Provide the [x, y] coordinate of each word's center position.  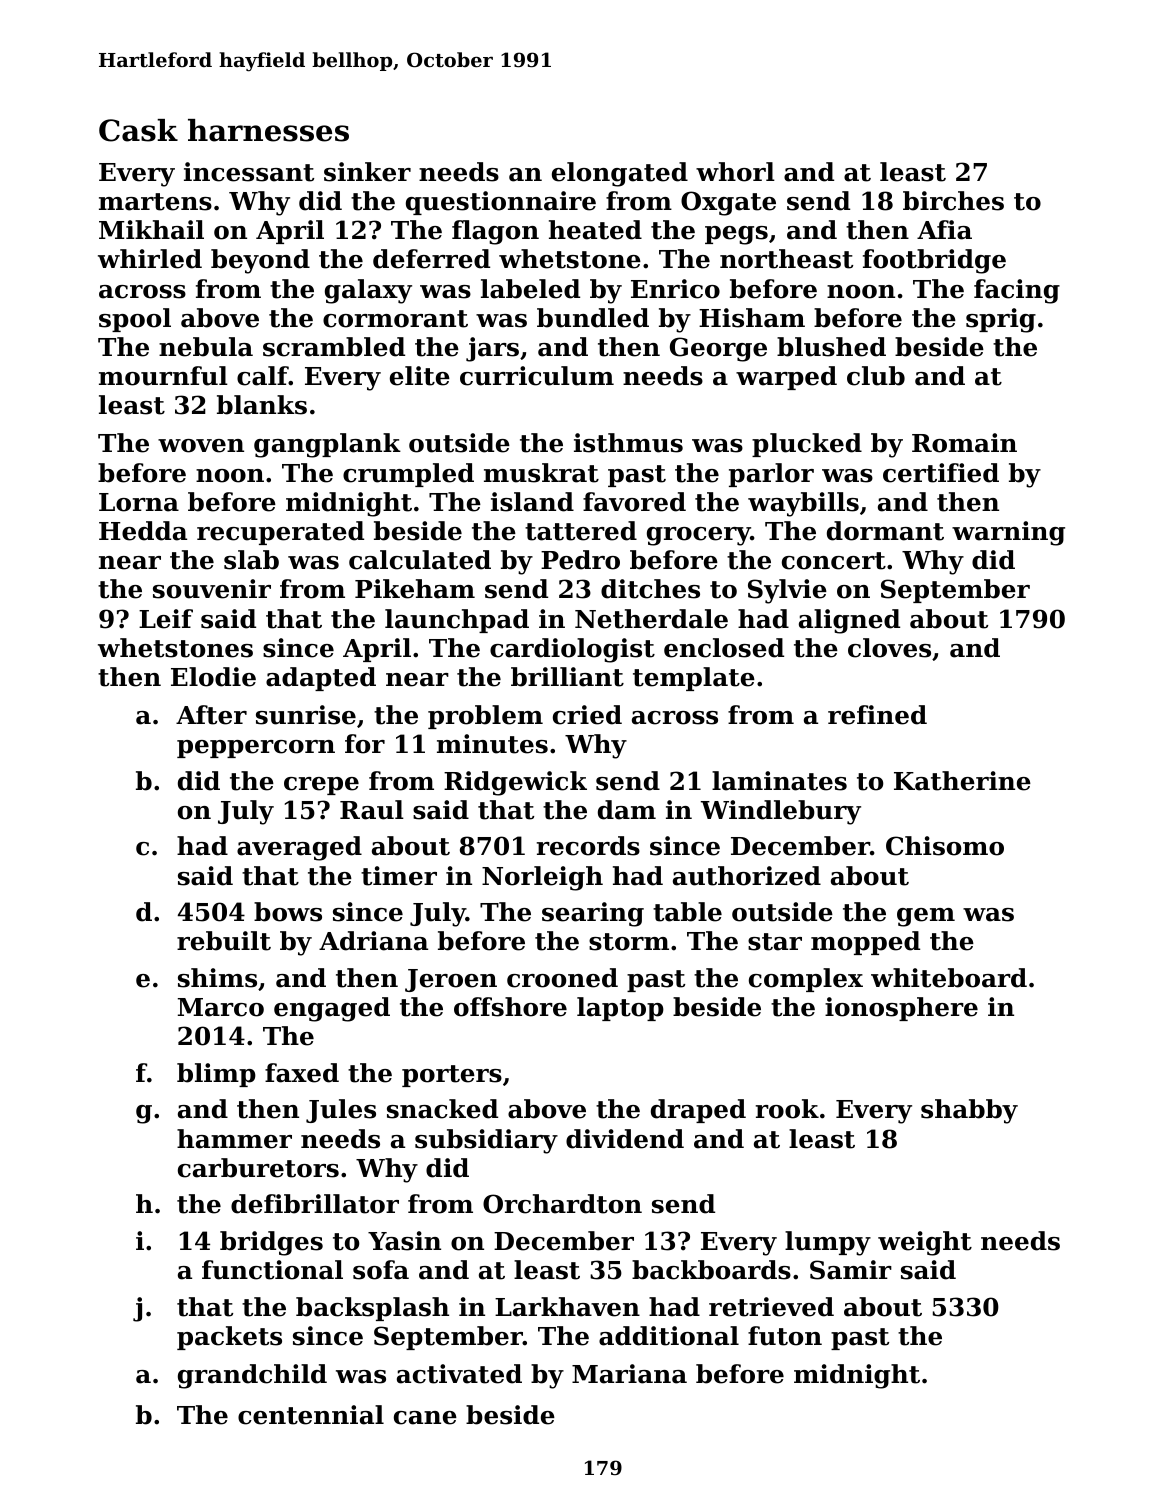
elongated [620, 174]
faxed [302, 1073]
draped [698, 1111]
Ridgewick [515, 783]
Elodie [213, 677]
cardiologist [572, 650]
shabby [969, 1111]
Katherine [962, 781]
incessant [249, 172]
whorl [735, 172]
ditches [650, 589]
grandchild [252, 1376]
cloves [889, 648]
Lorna [139, 502]
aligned [849, 621]
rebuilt [224, 941]
